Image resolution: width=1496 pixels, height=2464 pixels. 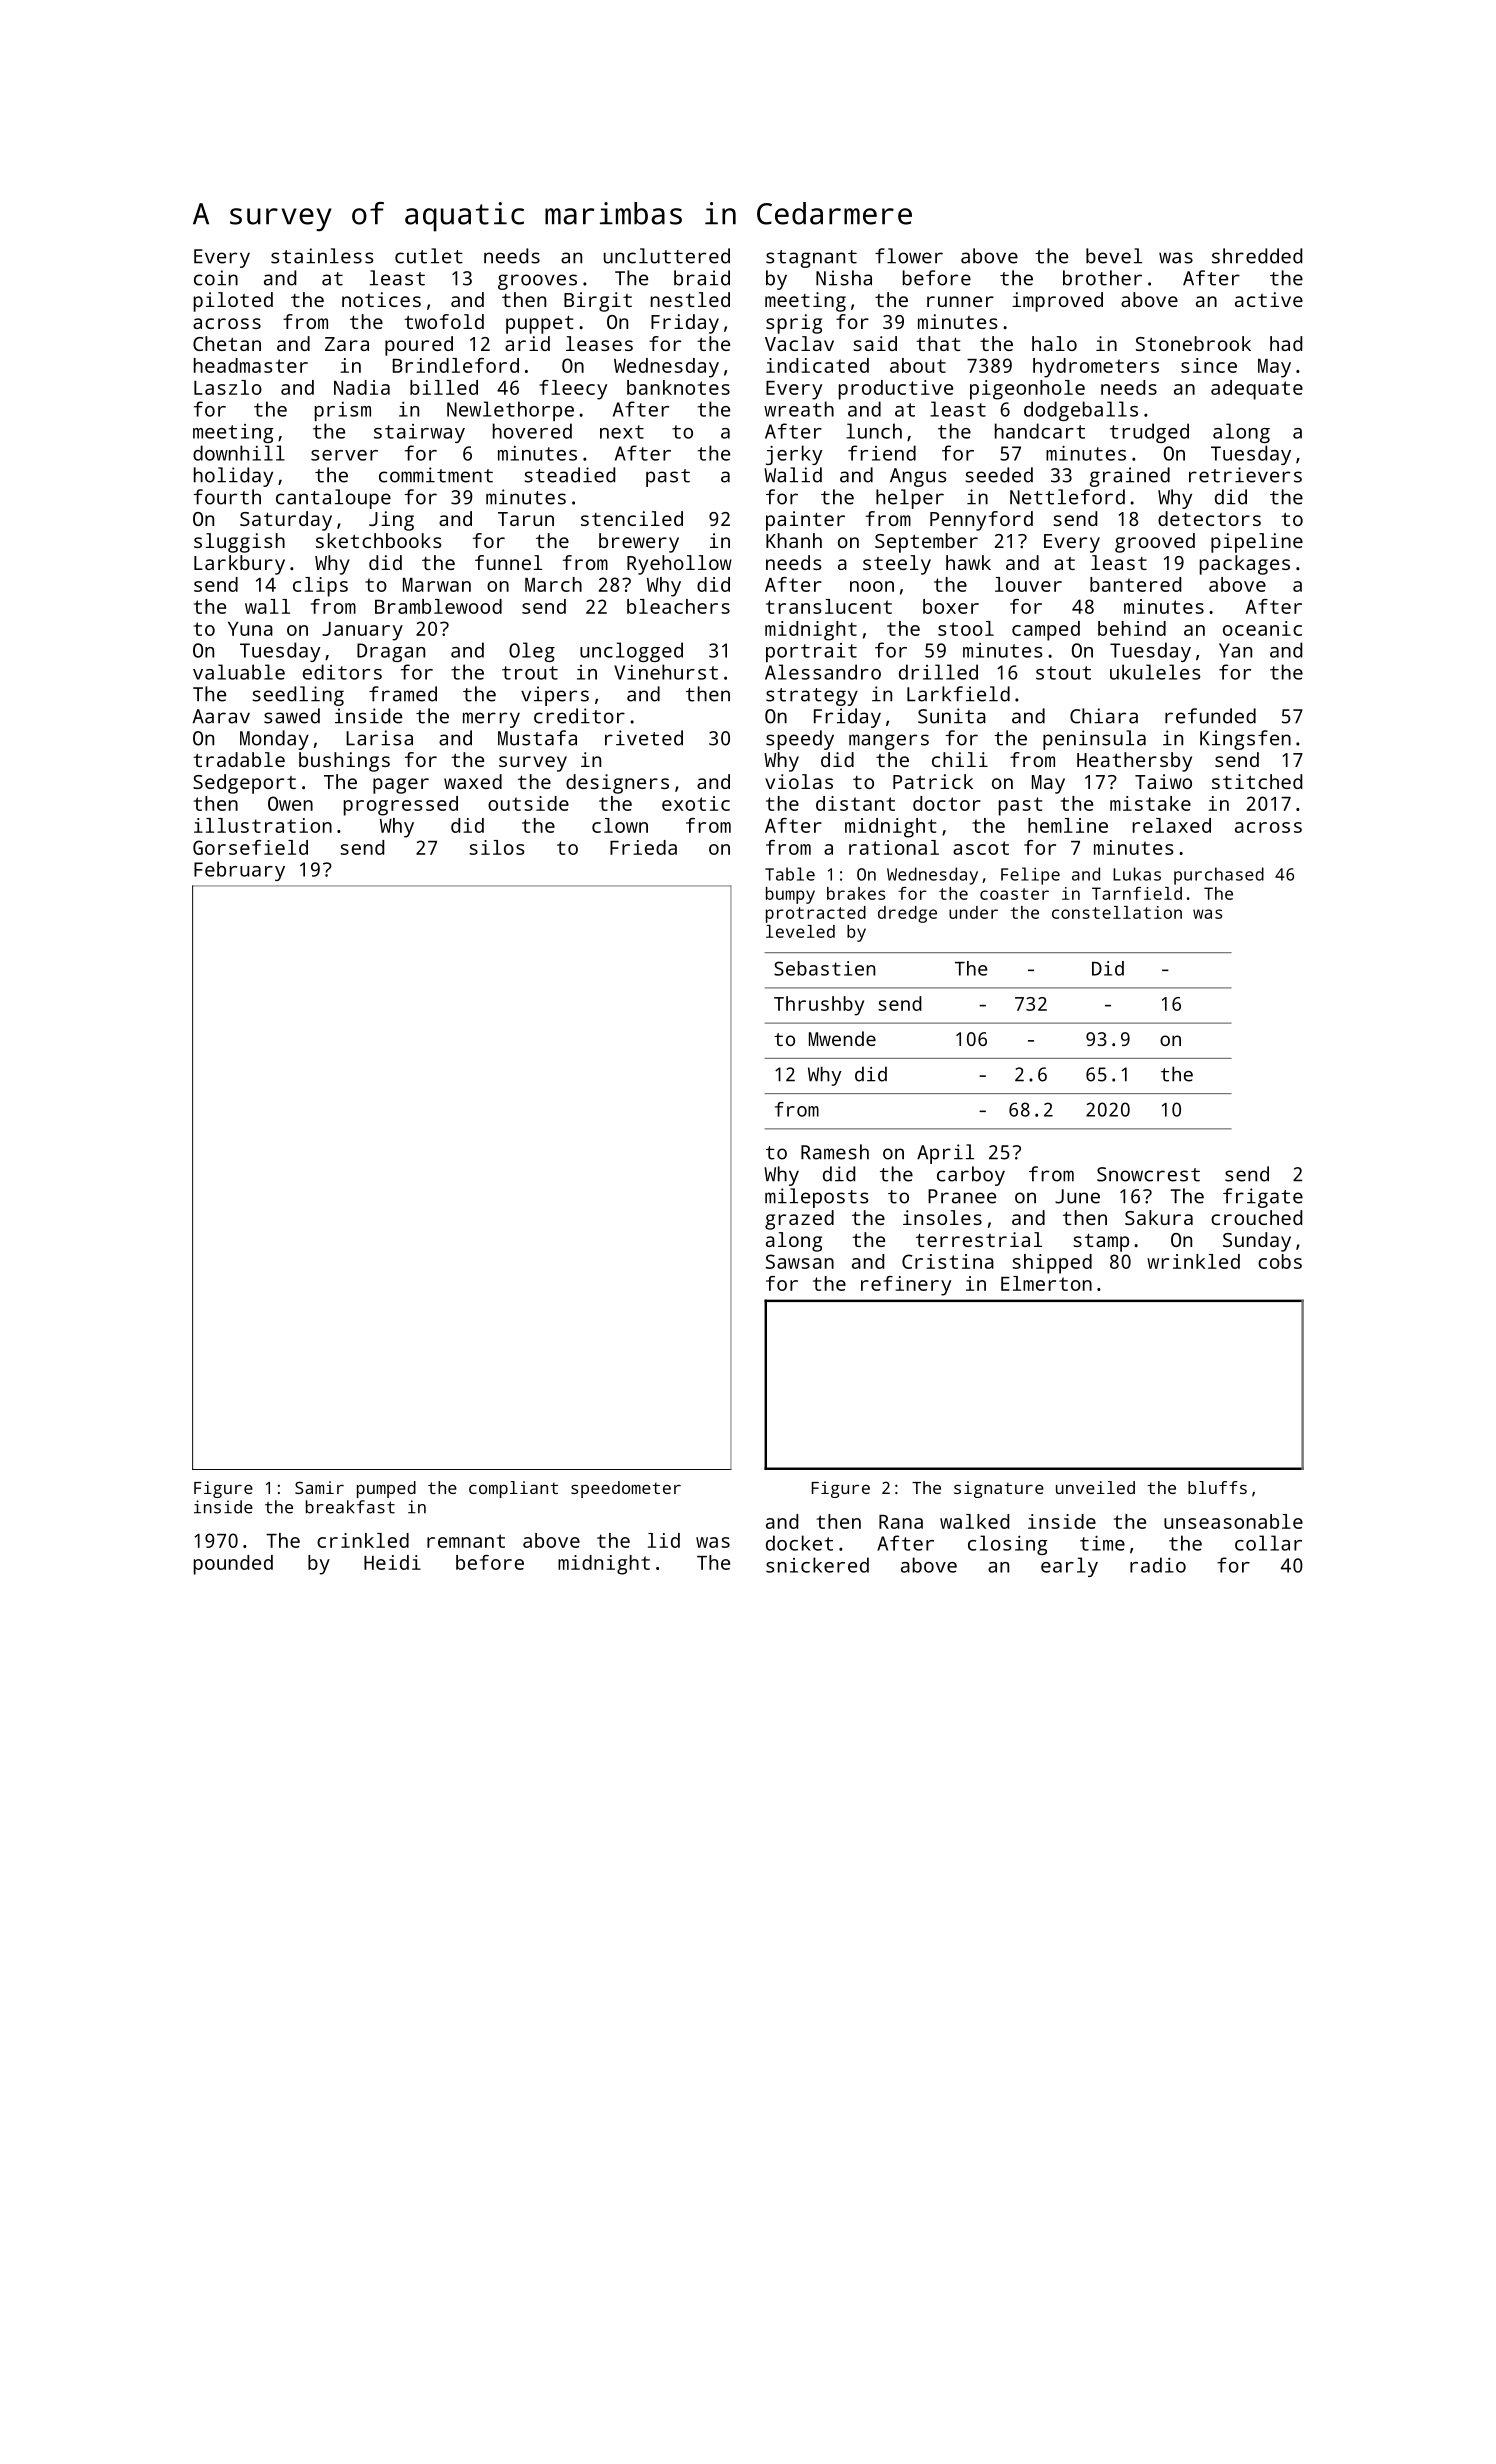 What do you see at coordinates (644, 738) in the screenshot?
I see `riveted` at bounding box center [644, 738].
